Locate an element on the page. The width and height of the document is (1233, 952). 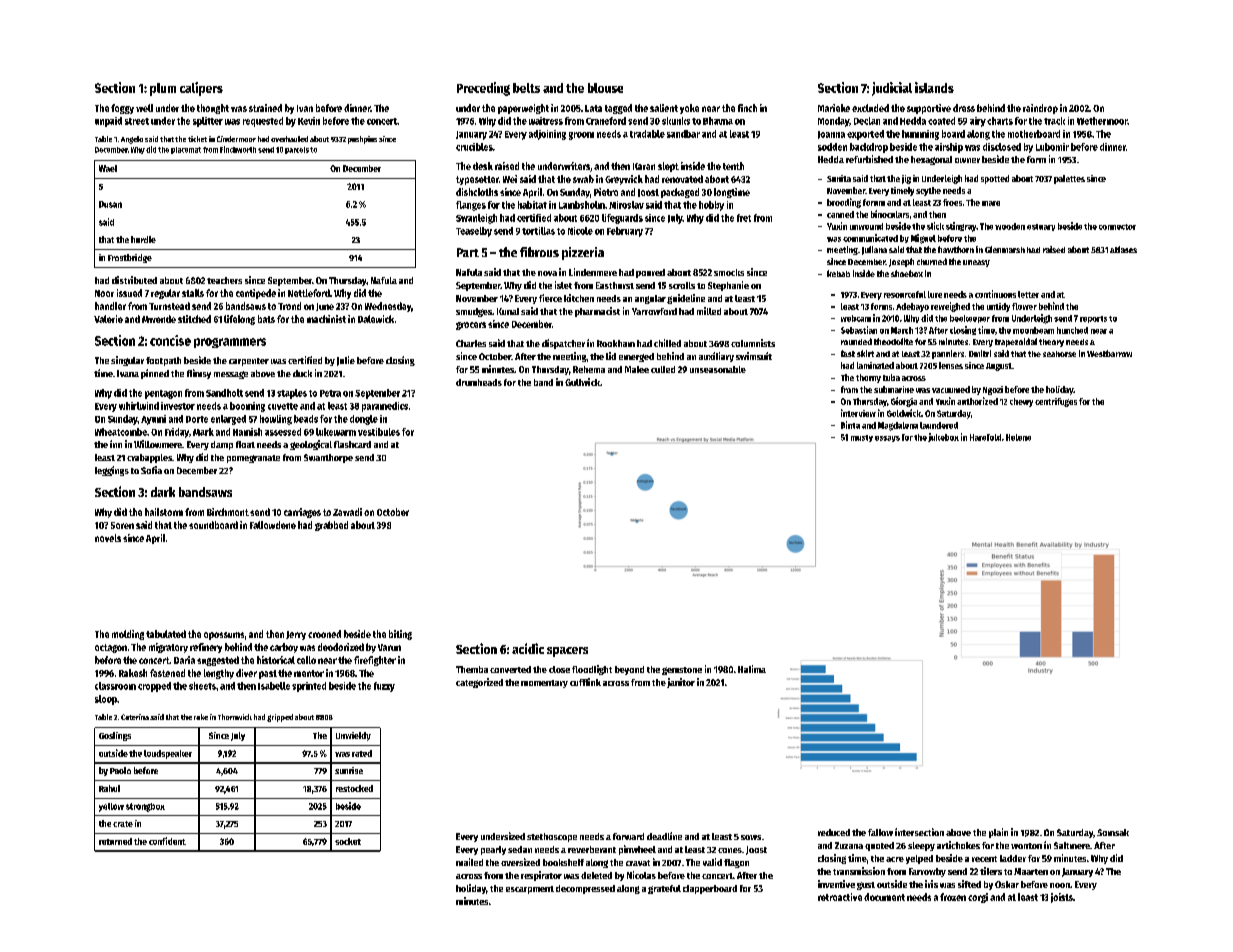
cravat is located at coordinates (638, 863).
